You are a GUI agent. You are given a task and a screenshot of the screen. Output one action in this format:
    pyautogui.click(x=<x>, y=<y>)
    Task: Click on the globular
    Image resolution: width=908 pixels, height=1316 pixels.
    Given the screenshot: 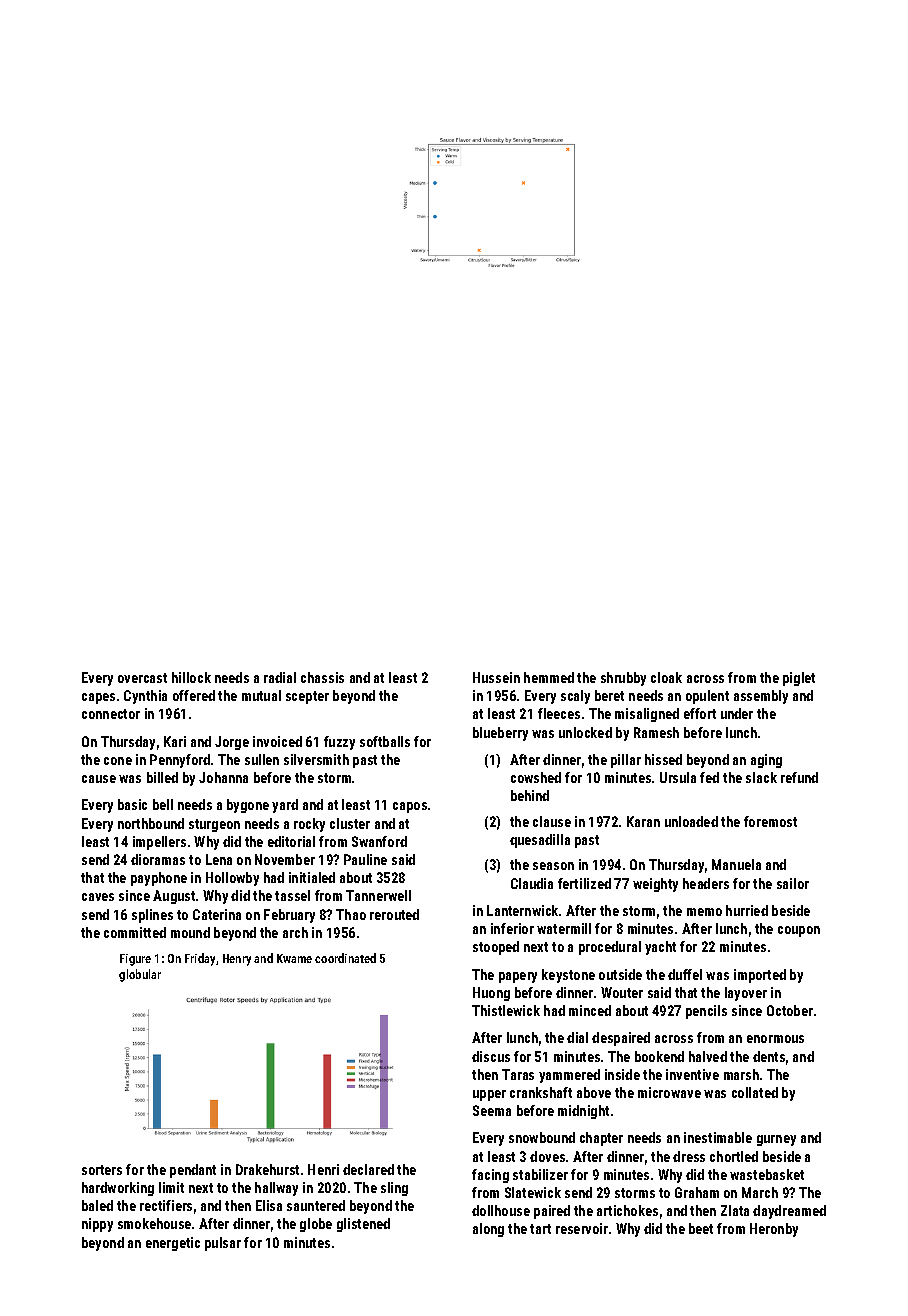 What is the action you would take?
    pyautogui.click(x=140, y=975)
